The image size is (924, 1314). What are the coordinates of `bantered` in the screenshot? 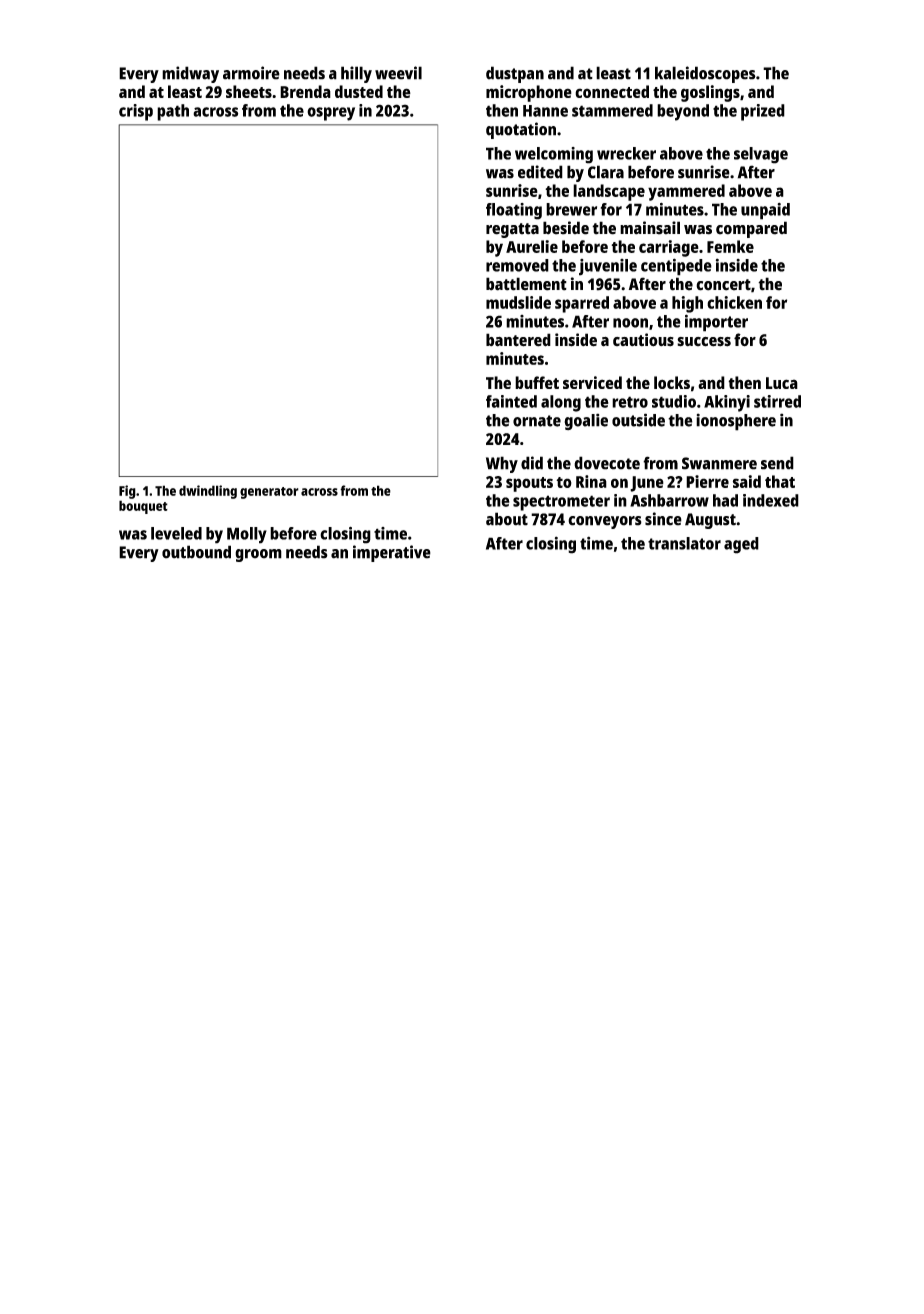 It's located at (518, 340).
